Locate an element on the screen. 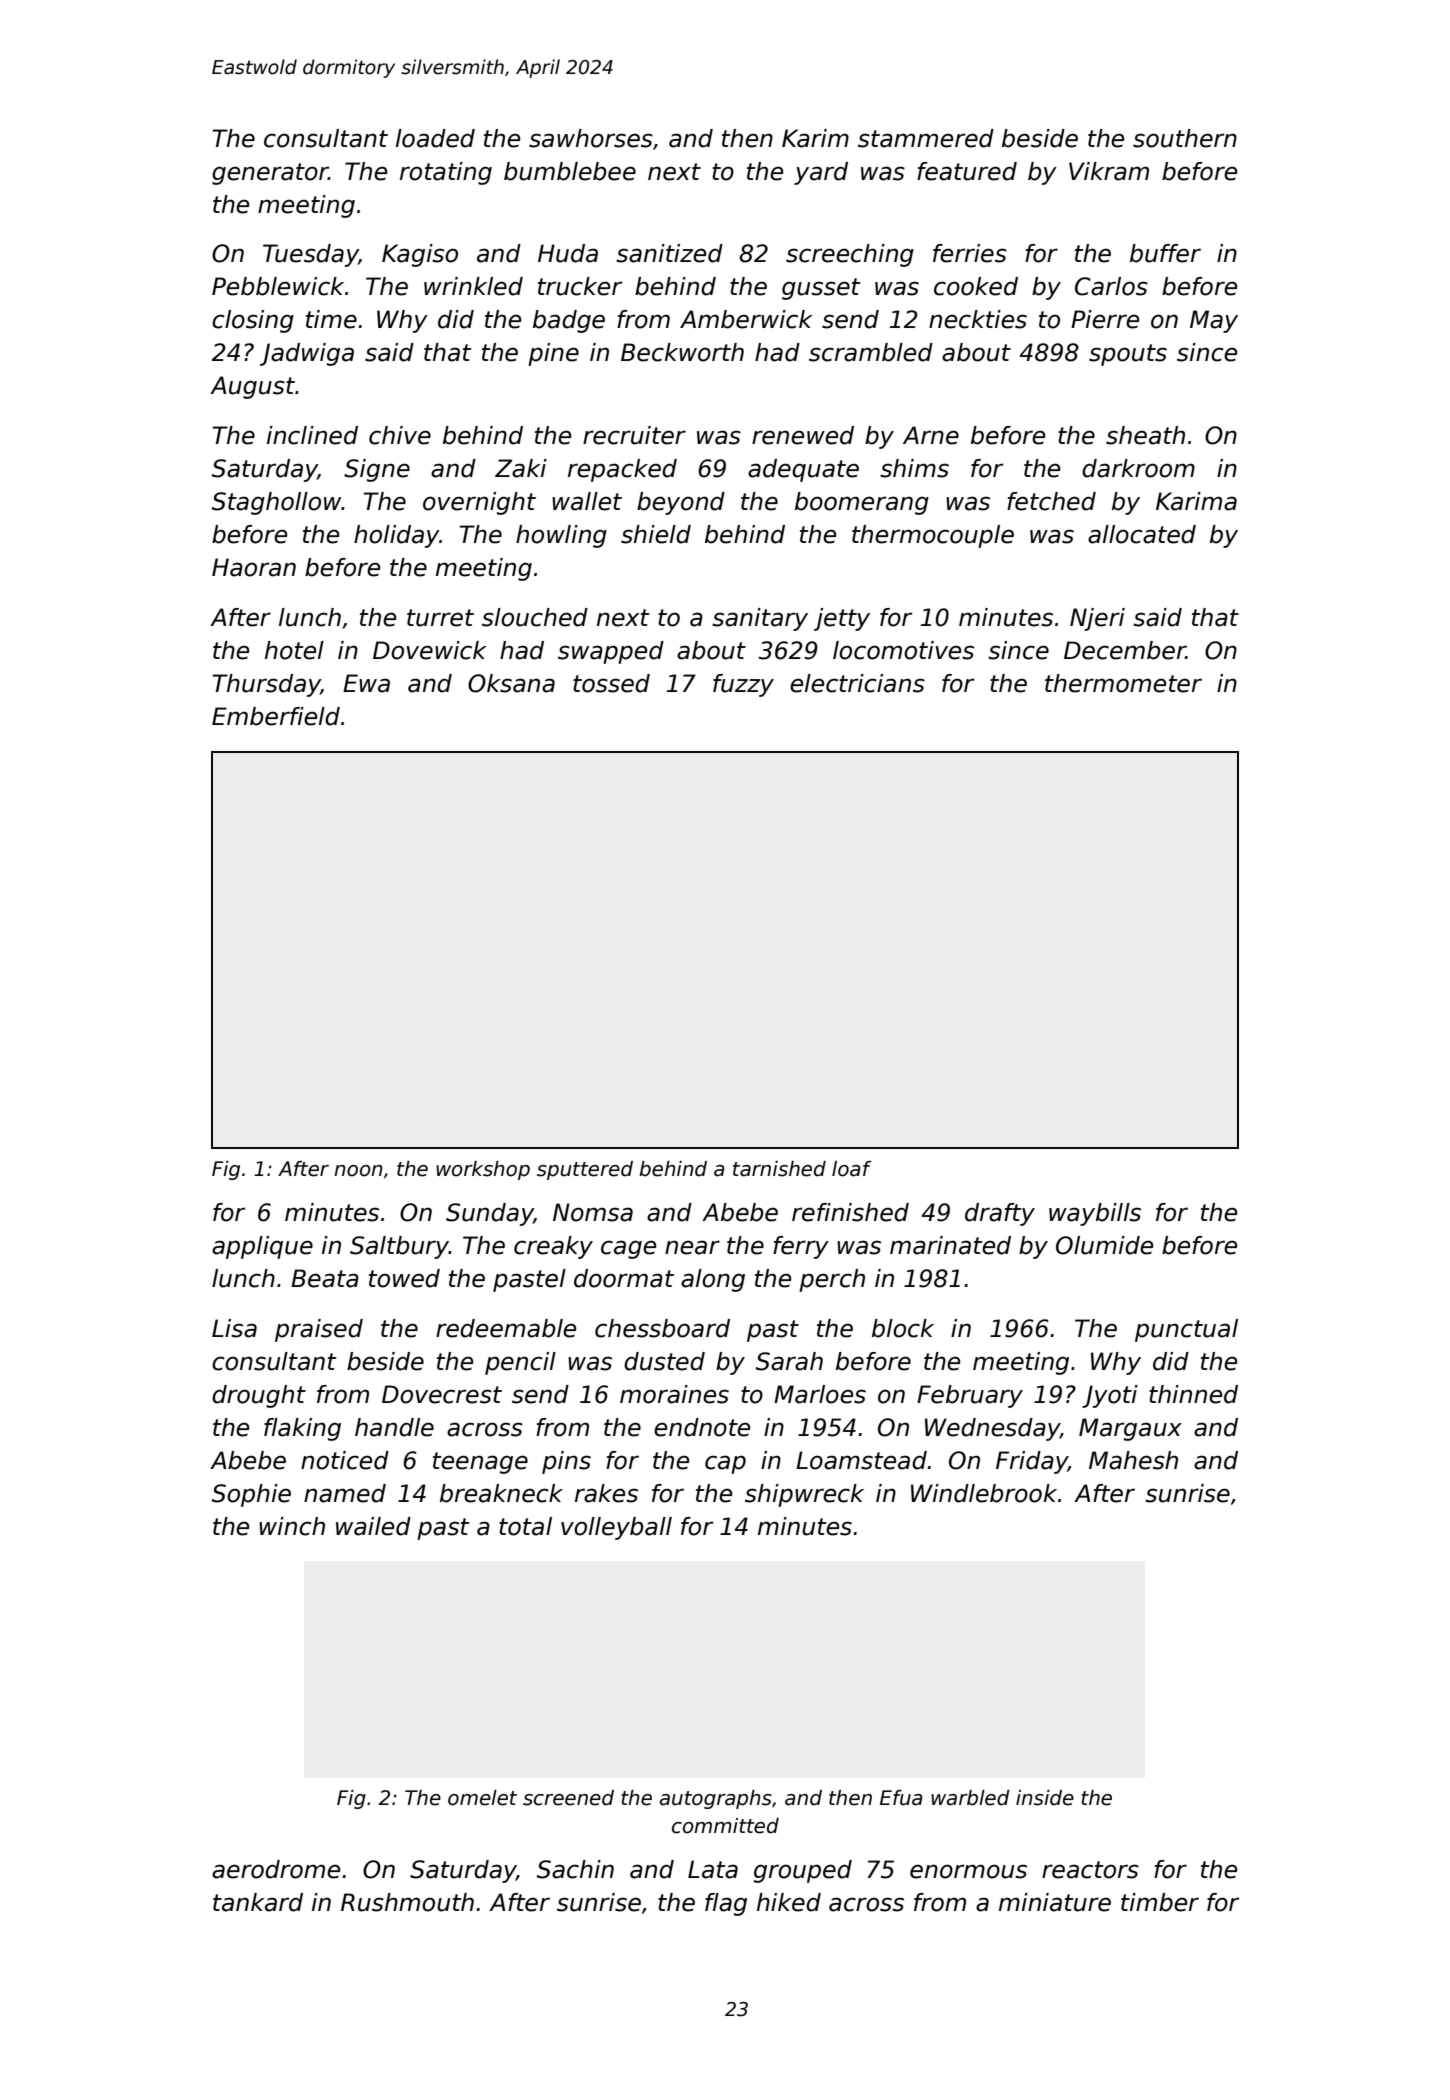 The height and width of the screenshot is (2100, 1450). Ewa is located at coordinates (366, 683).
